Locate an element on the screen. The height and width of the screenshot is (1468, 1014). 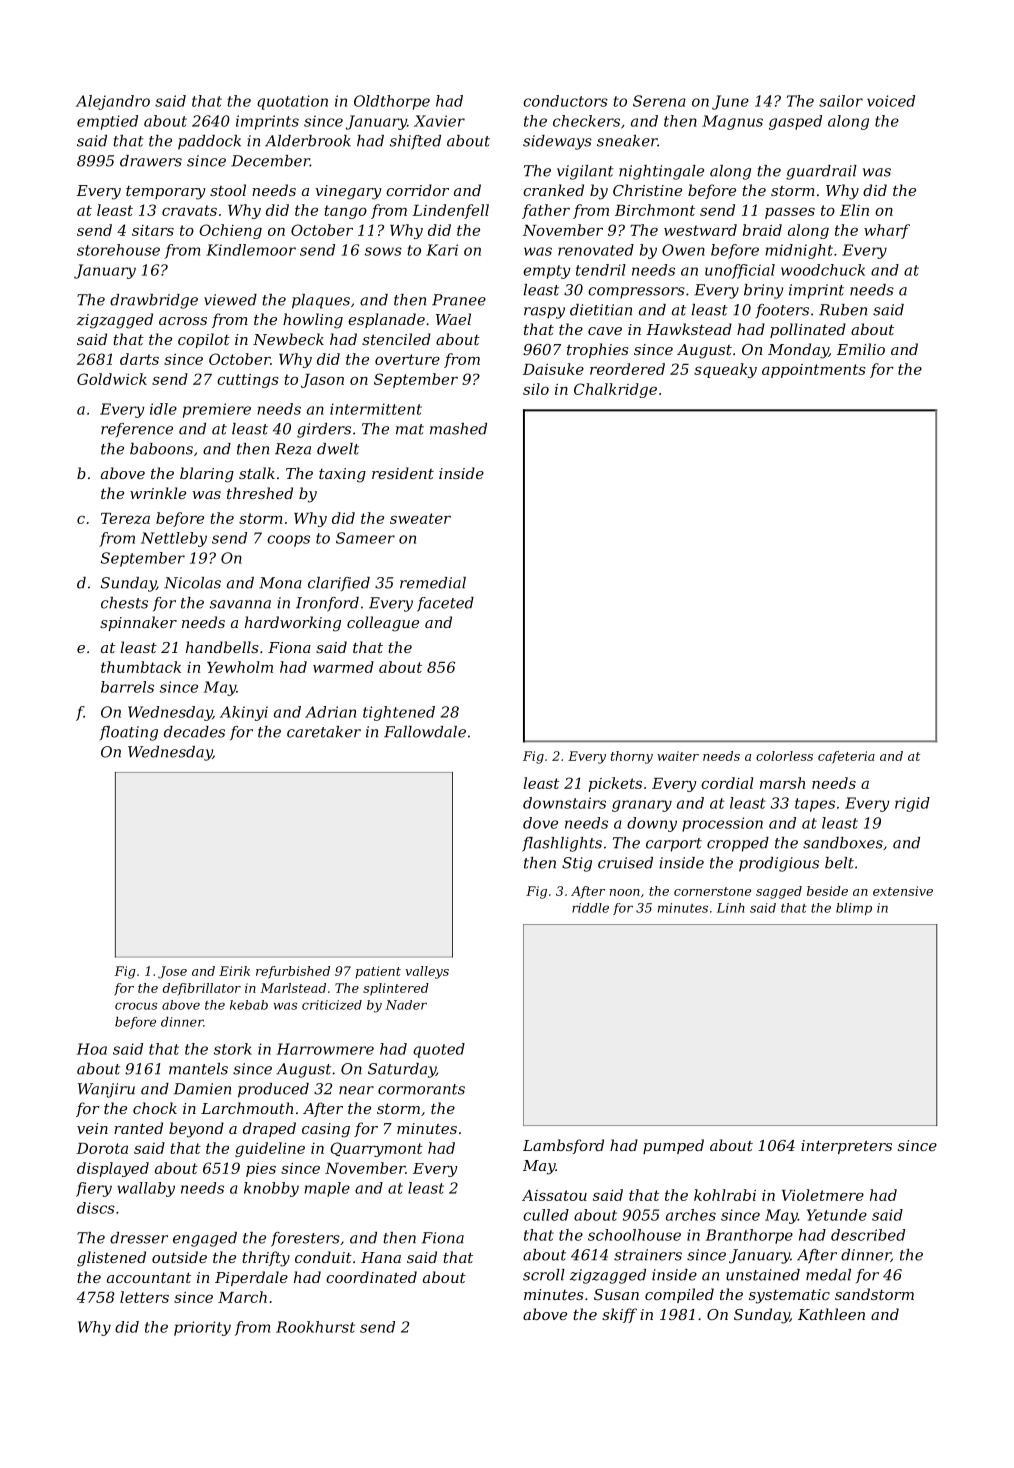
Oldthorpe is located at coordinates (392, 102).
